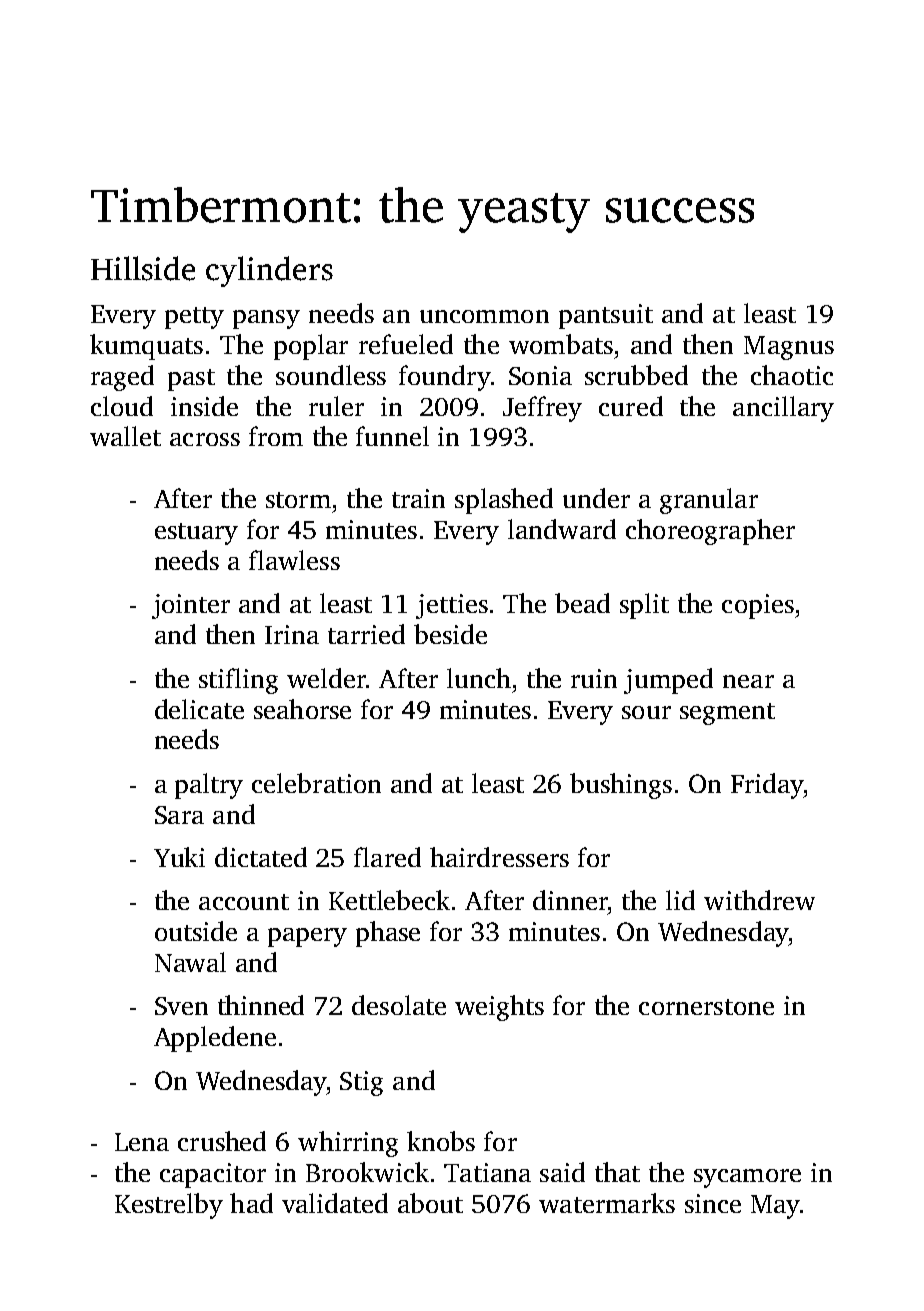 The width and height of the image is (924, 1311). I want to click on Hillside, so click(143, 268).
